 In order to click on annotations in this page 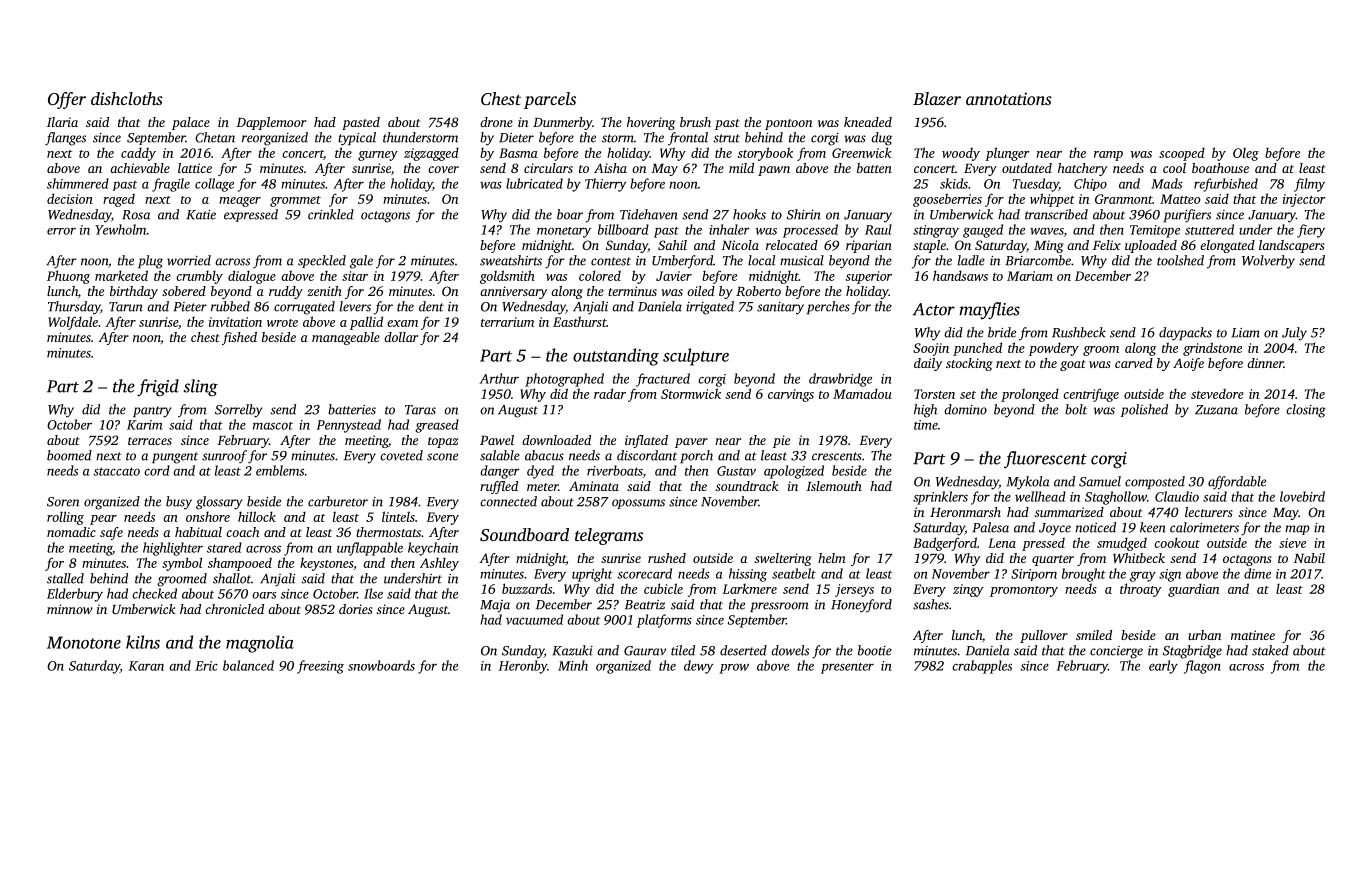, I will do `click(1009, 99)`.
